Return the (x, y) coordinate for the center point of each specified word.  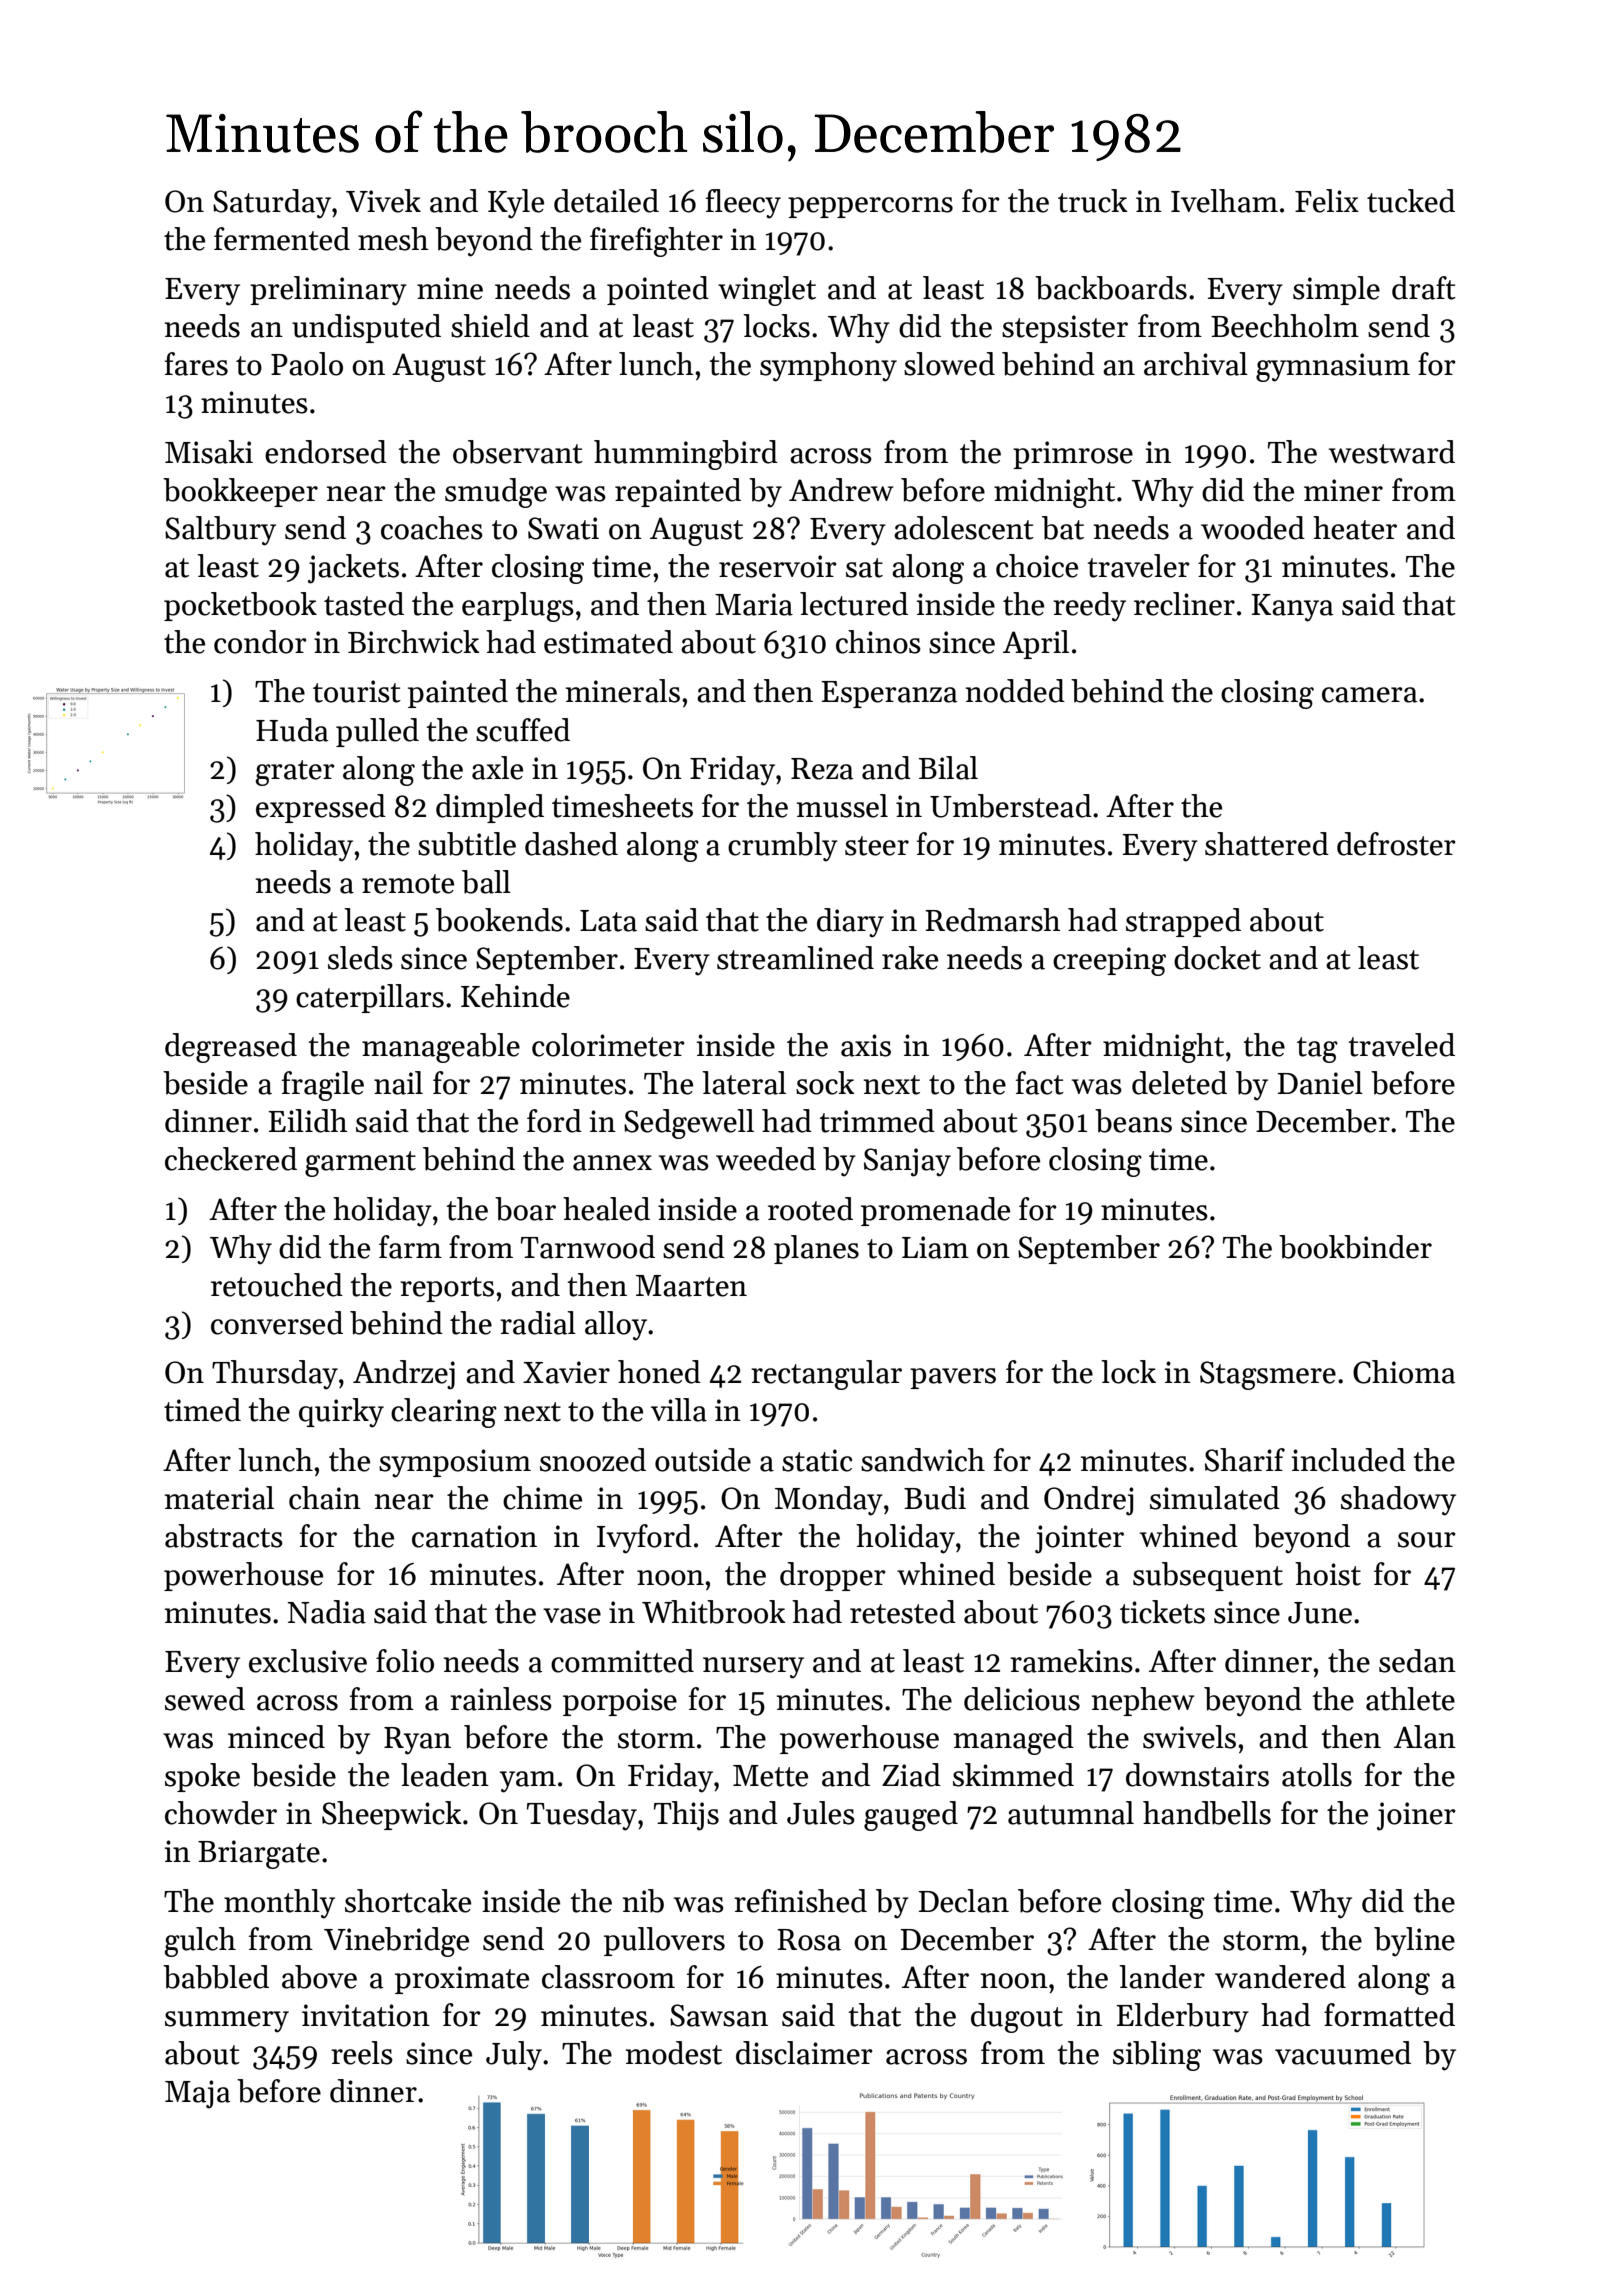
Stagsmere (1268, 1375)
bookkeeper (240, 492)
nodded (1015, 691)
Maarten (691, 1286)
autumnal (1071, 1813)
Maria (754, 604)
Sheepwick (391, 1815)
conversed (277, 1323)
